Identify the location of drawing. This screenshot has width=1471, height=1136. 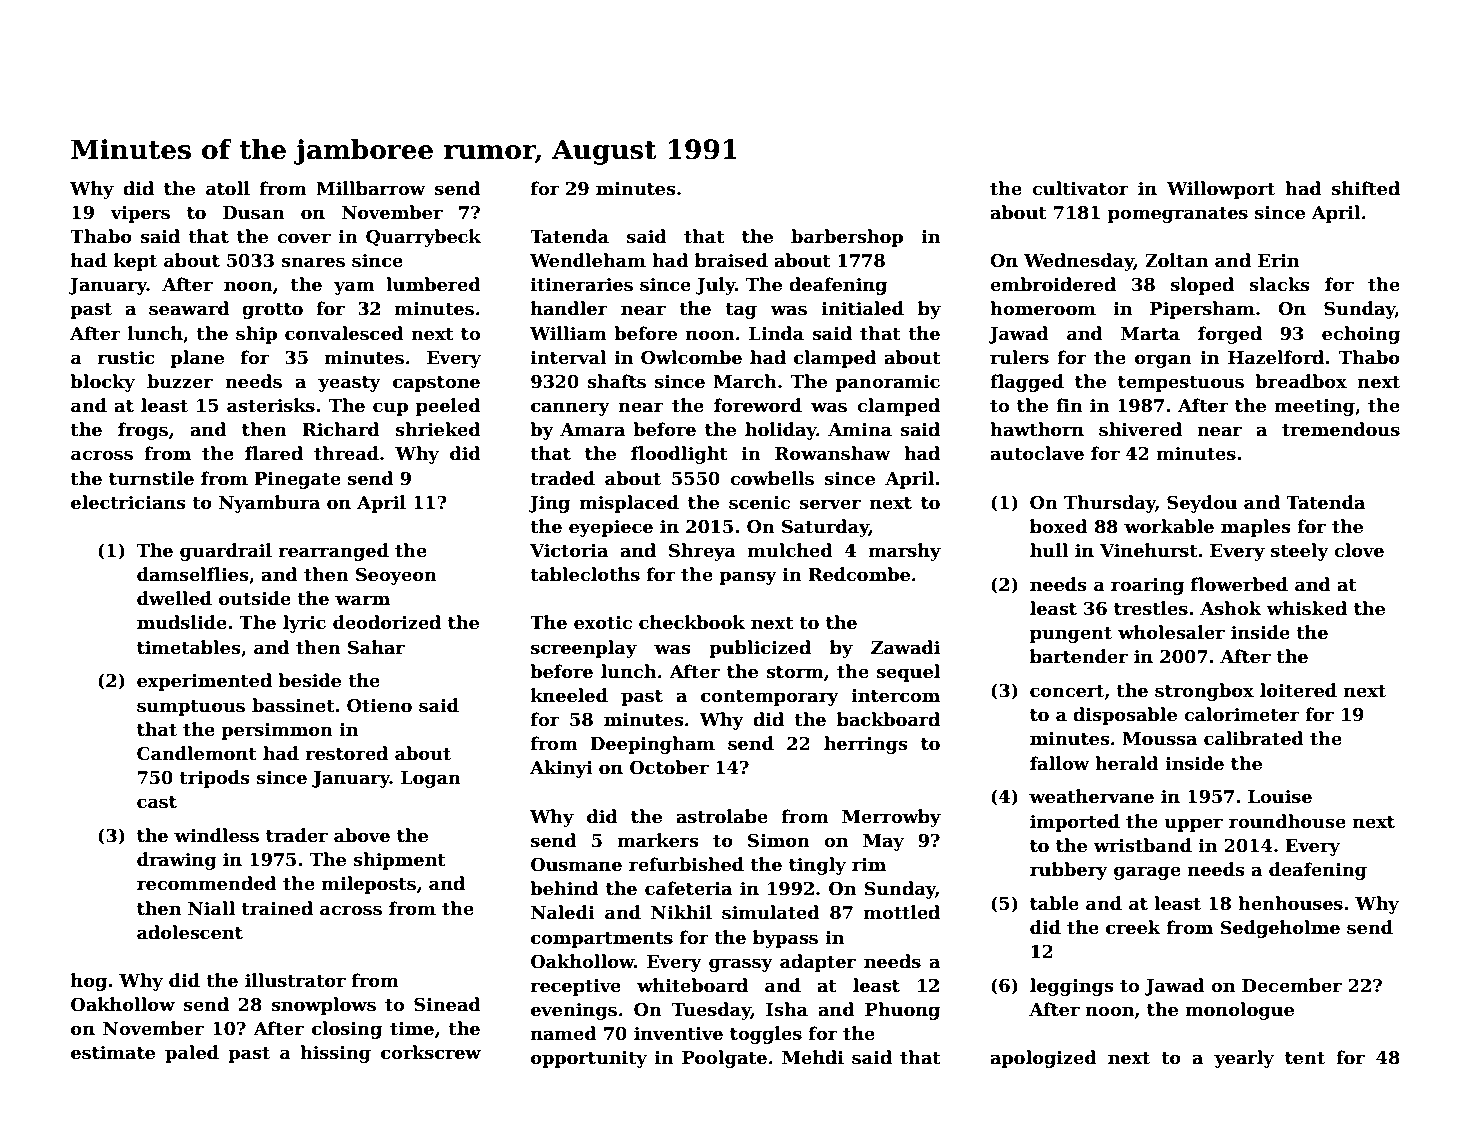
(177, 861).
